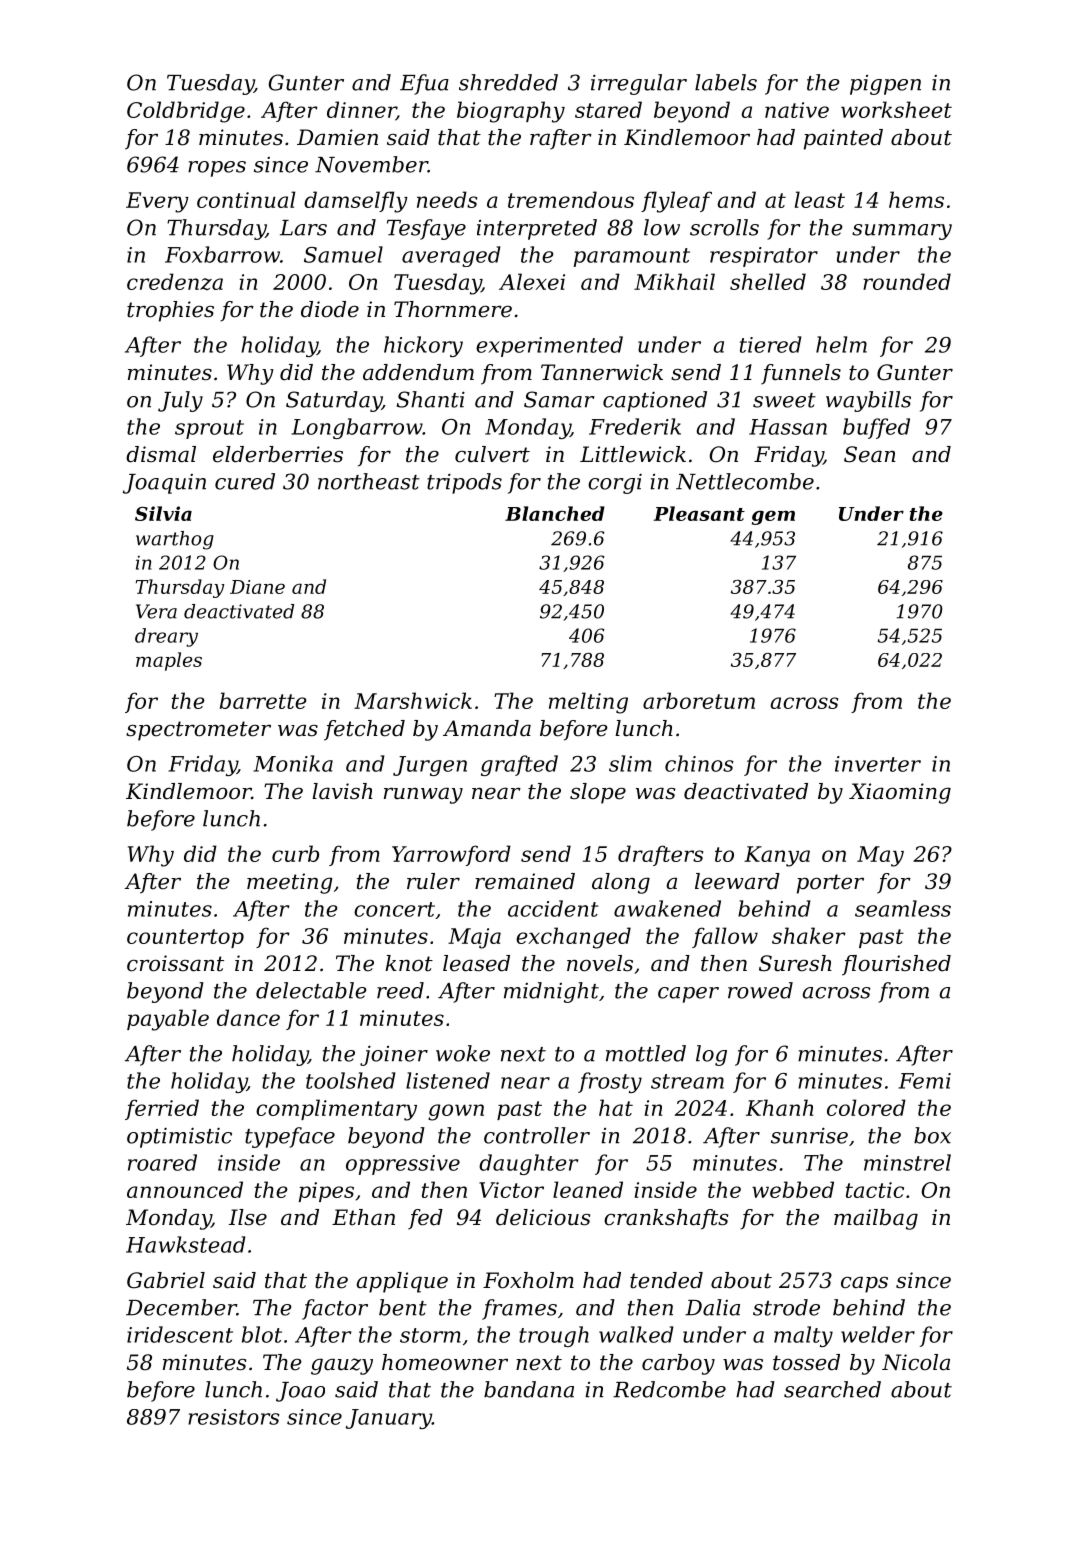  Describe the element at coordinates (916, 1362) in the screenshot. I see `Nicola` at that location.
